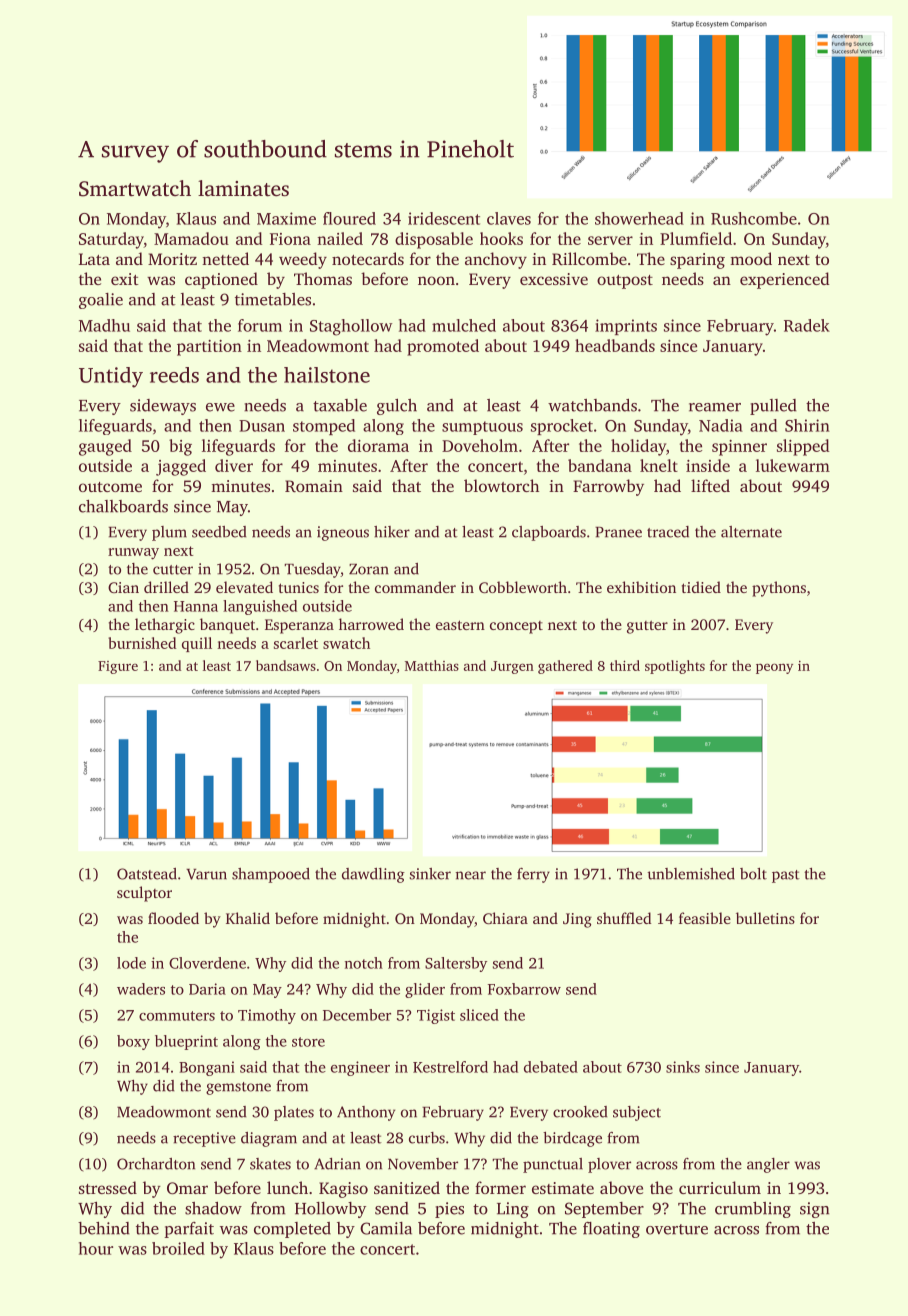 Image resolution: width=908 pixels, height=1316 pixels. What do you see at coordinates (434, 240) in the image?
I see `disposable` at bounding box center [434, 240].
